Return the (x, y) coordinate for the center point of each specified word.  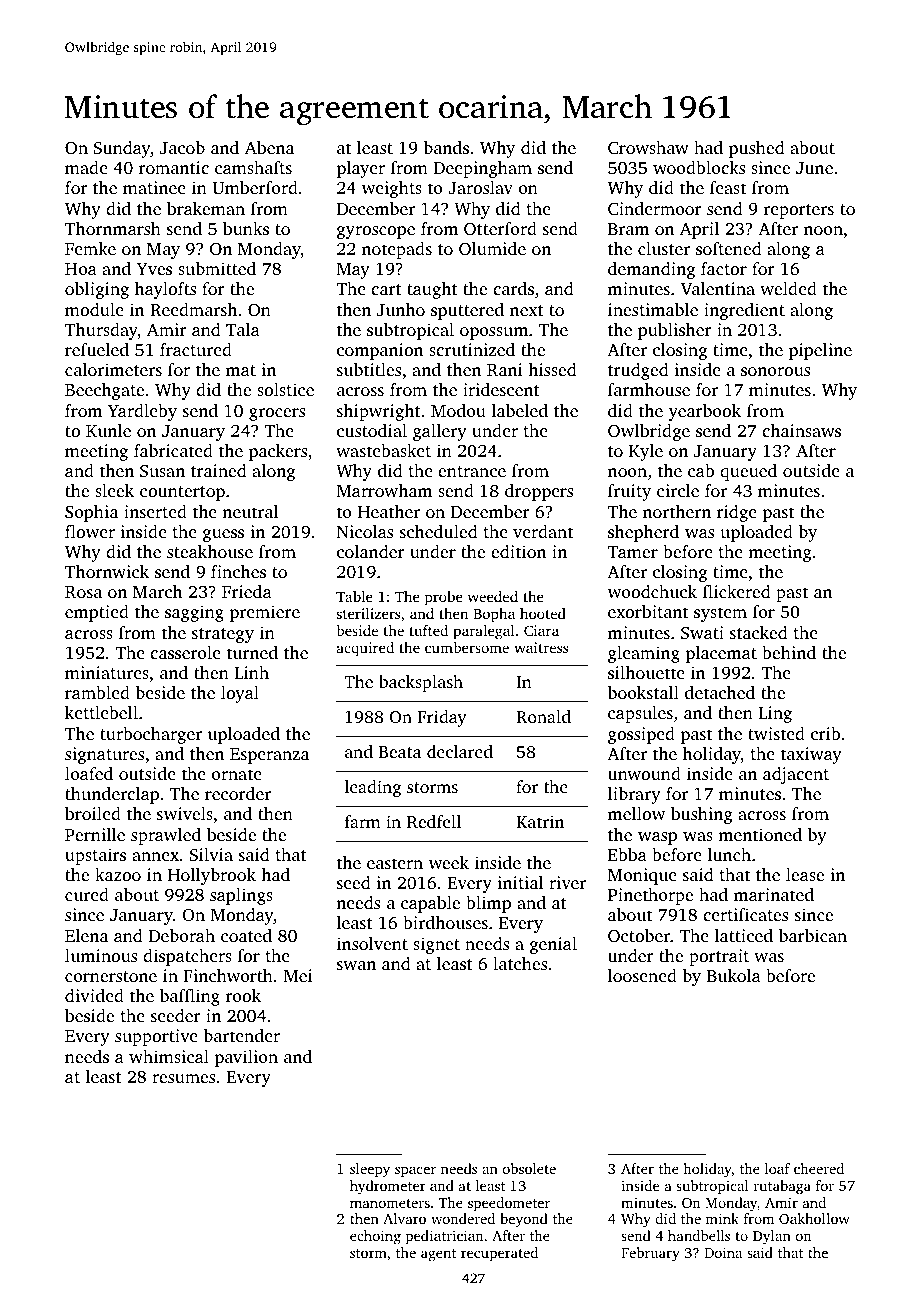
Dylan (772, 1237)
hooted (543, 613)
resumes (183, 1078)
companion (380, 351)
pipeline (820, 351)
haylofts (165, 290)
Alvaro (404, 1218)
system (720, 614)
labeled (520, 410)
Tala (243, 329)
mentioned (760, 834)
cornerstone (111, 976)
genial (553, 945)
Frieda (247, 591)
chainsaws (801, 430)
